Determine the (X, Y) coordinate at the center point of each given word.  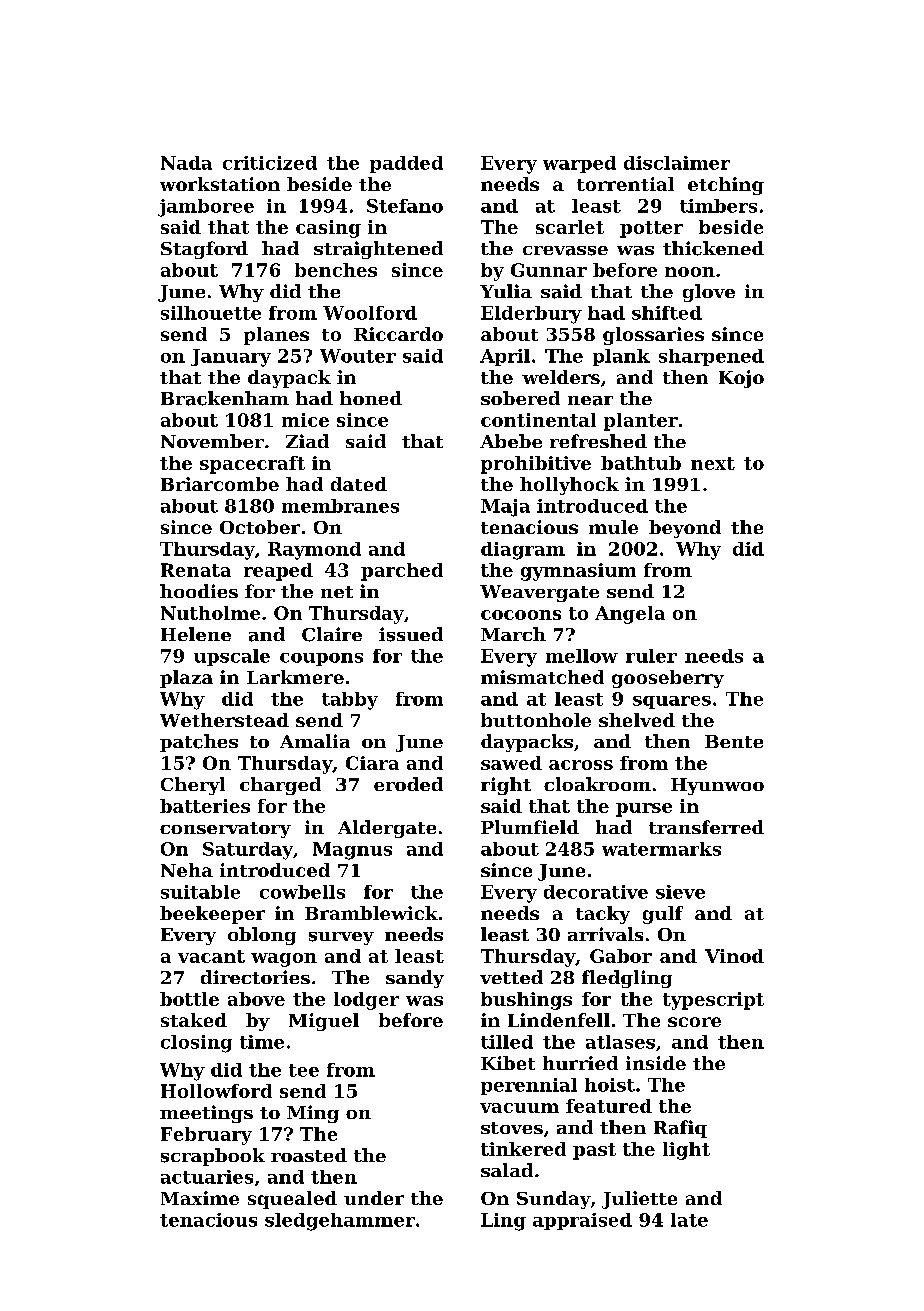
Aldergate (387, 829)
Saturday (248, 851)
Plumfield (530, 827)
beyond (685, 529)
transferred (706, 827)
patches (199, 743)
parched (402, 572)
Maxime (200, 1198)
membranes (340, 506)
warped (579, 164)
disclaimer (677, 163)
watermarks (661, 849)
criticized (270, 163)
